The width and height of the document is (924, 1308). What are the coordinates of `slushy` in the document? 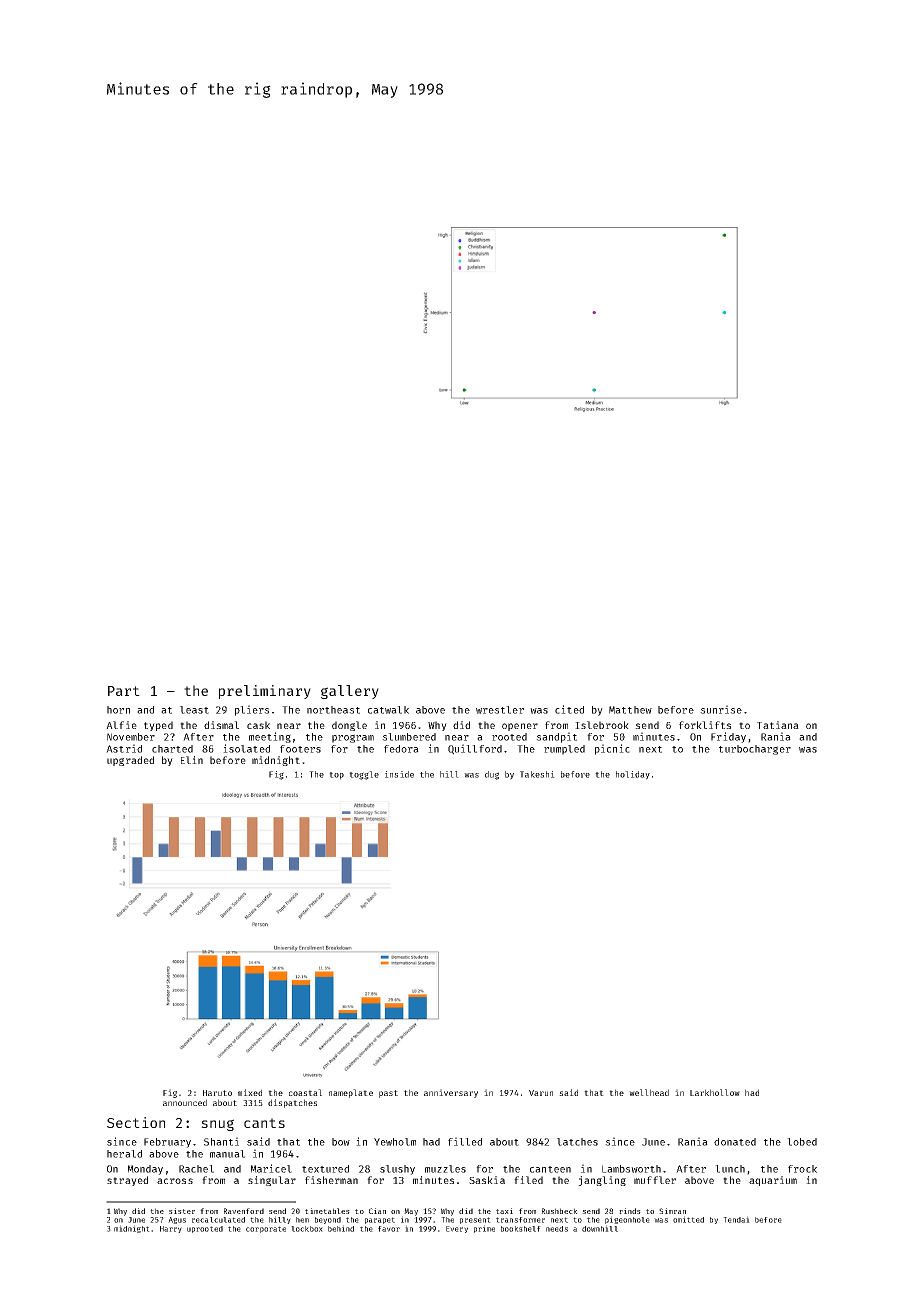 It's located at (397, 1170).
